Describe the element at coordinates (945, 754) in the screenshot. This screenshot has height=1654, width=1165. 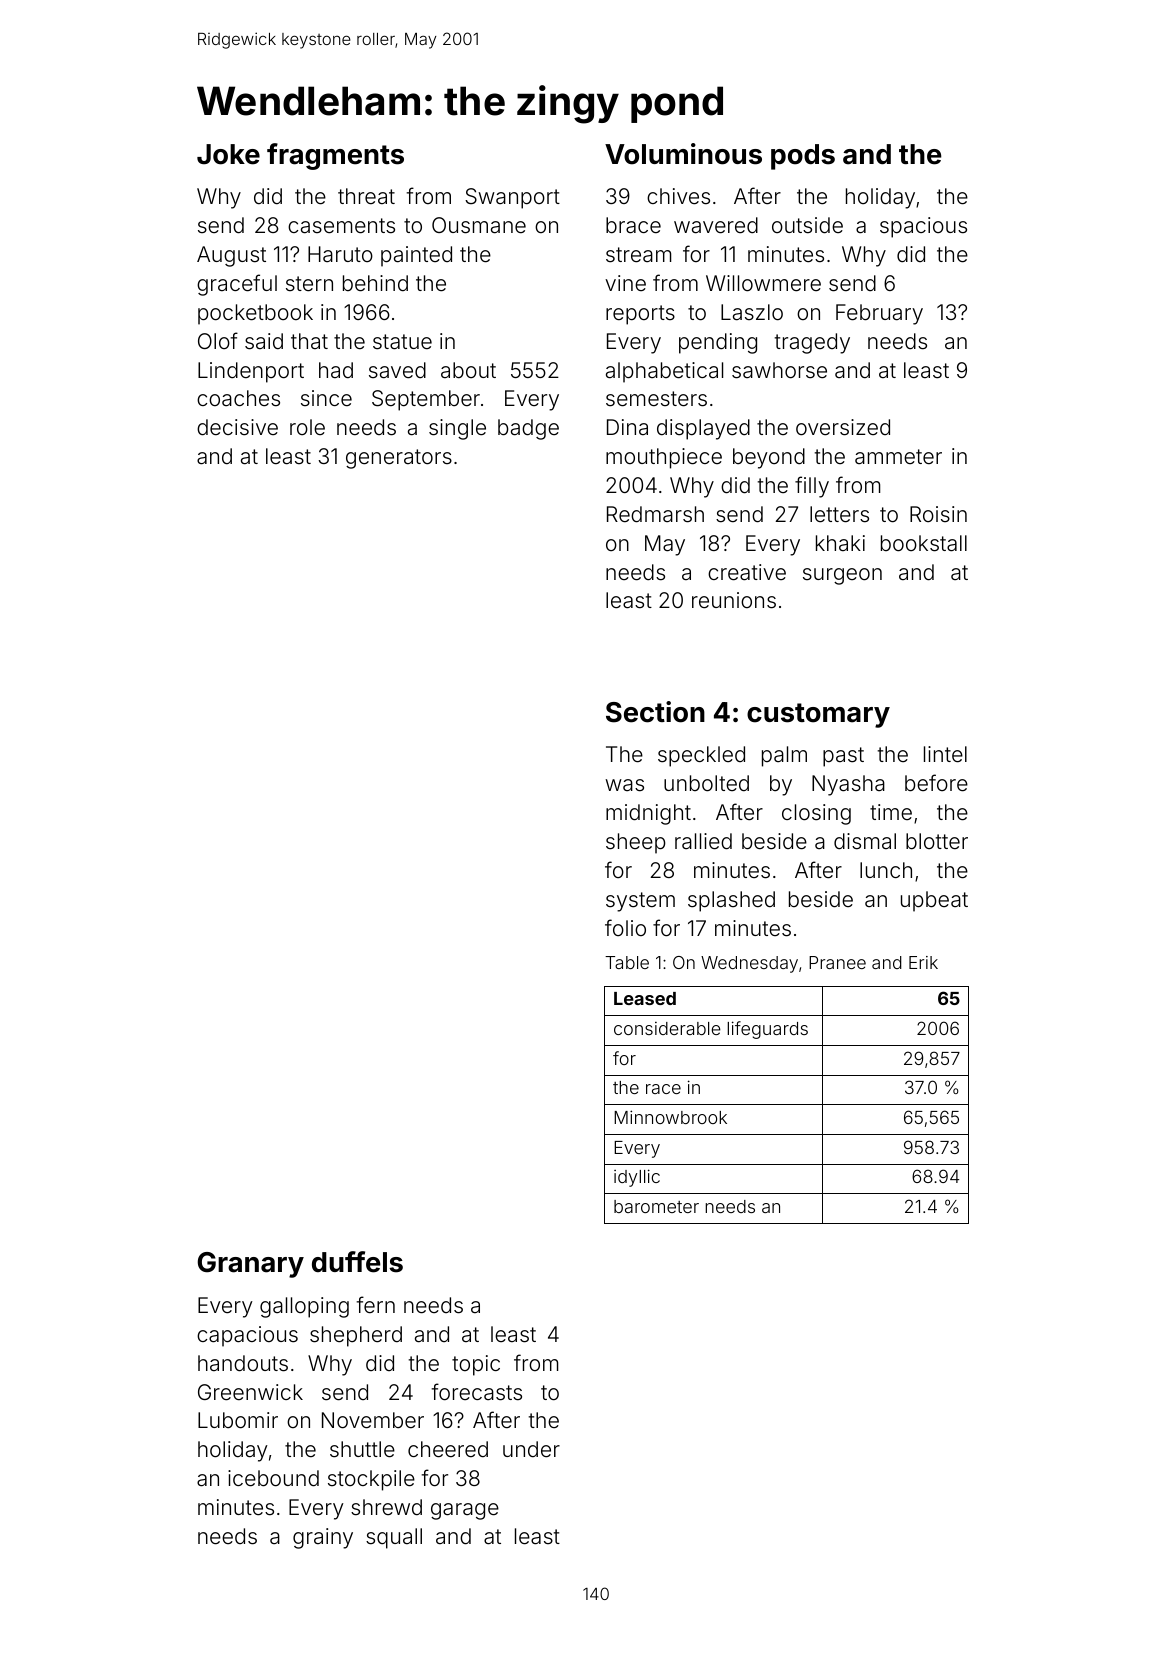
I see `lintel` at that location.
